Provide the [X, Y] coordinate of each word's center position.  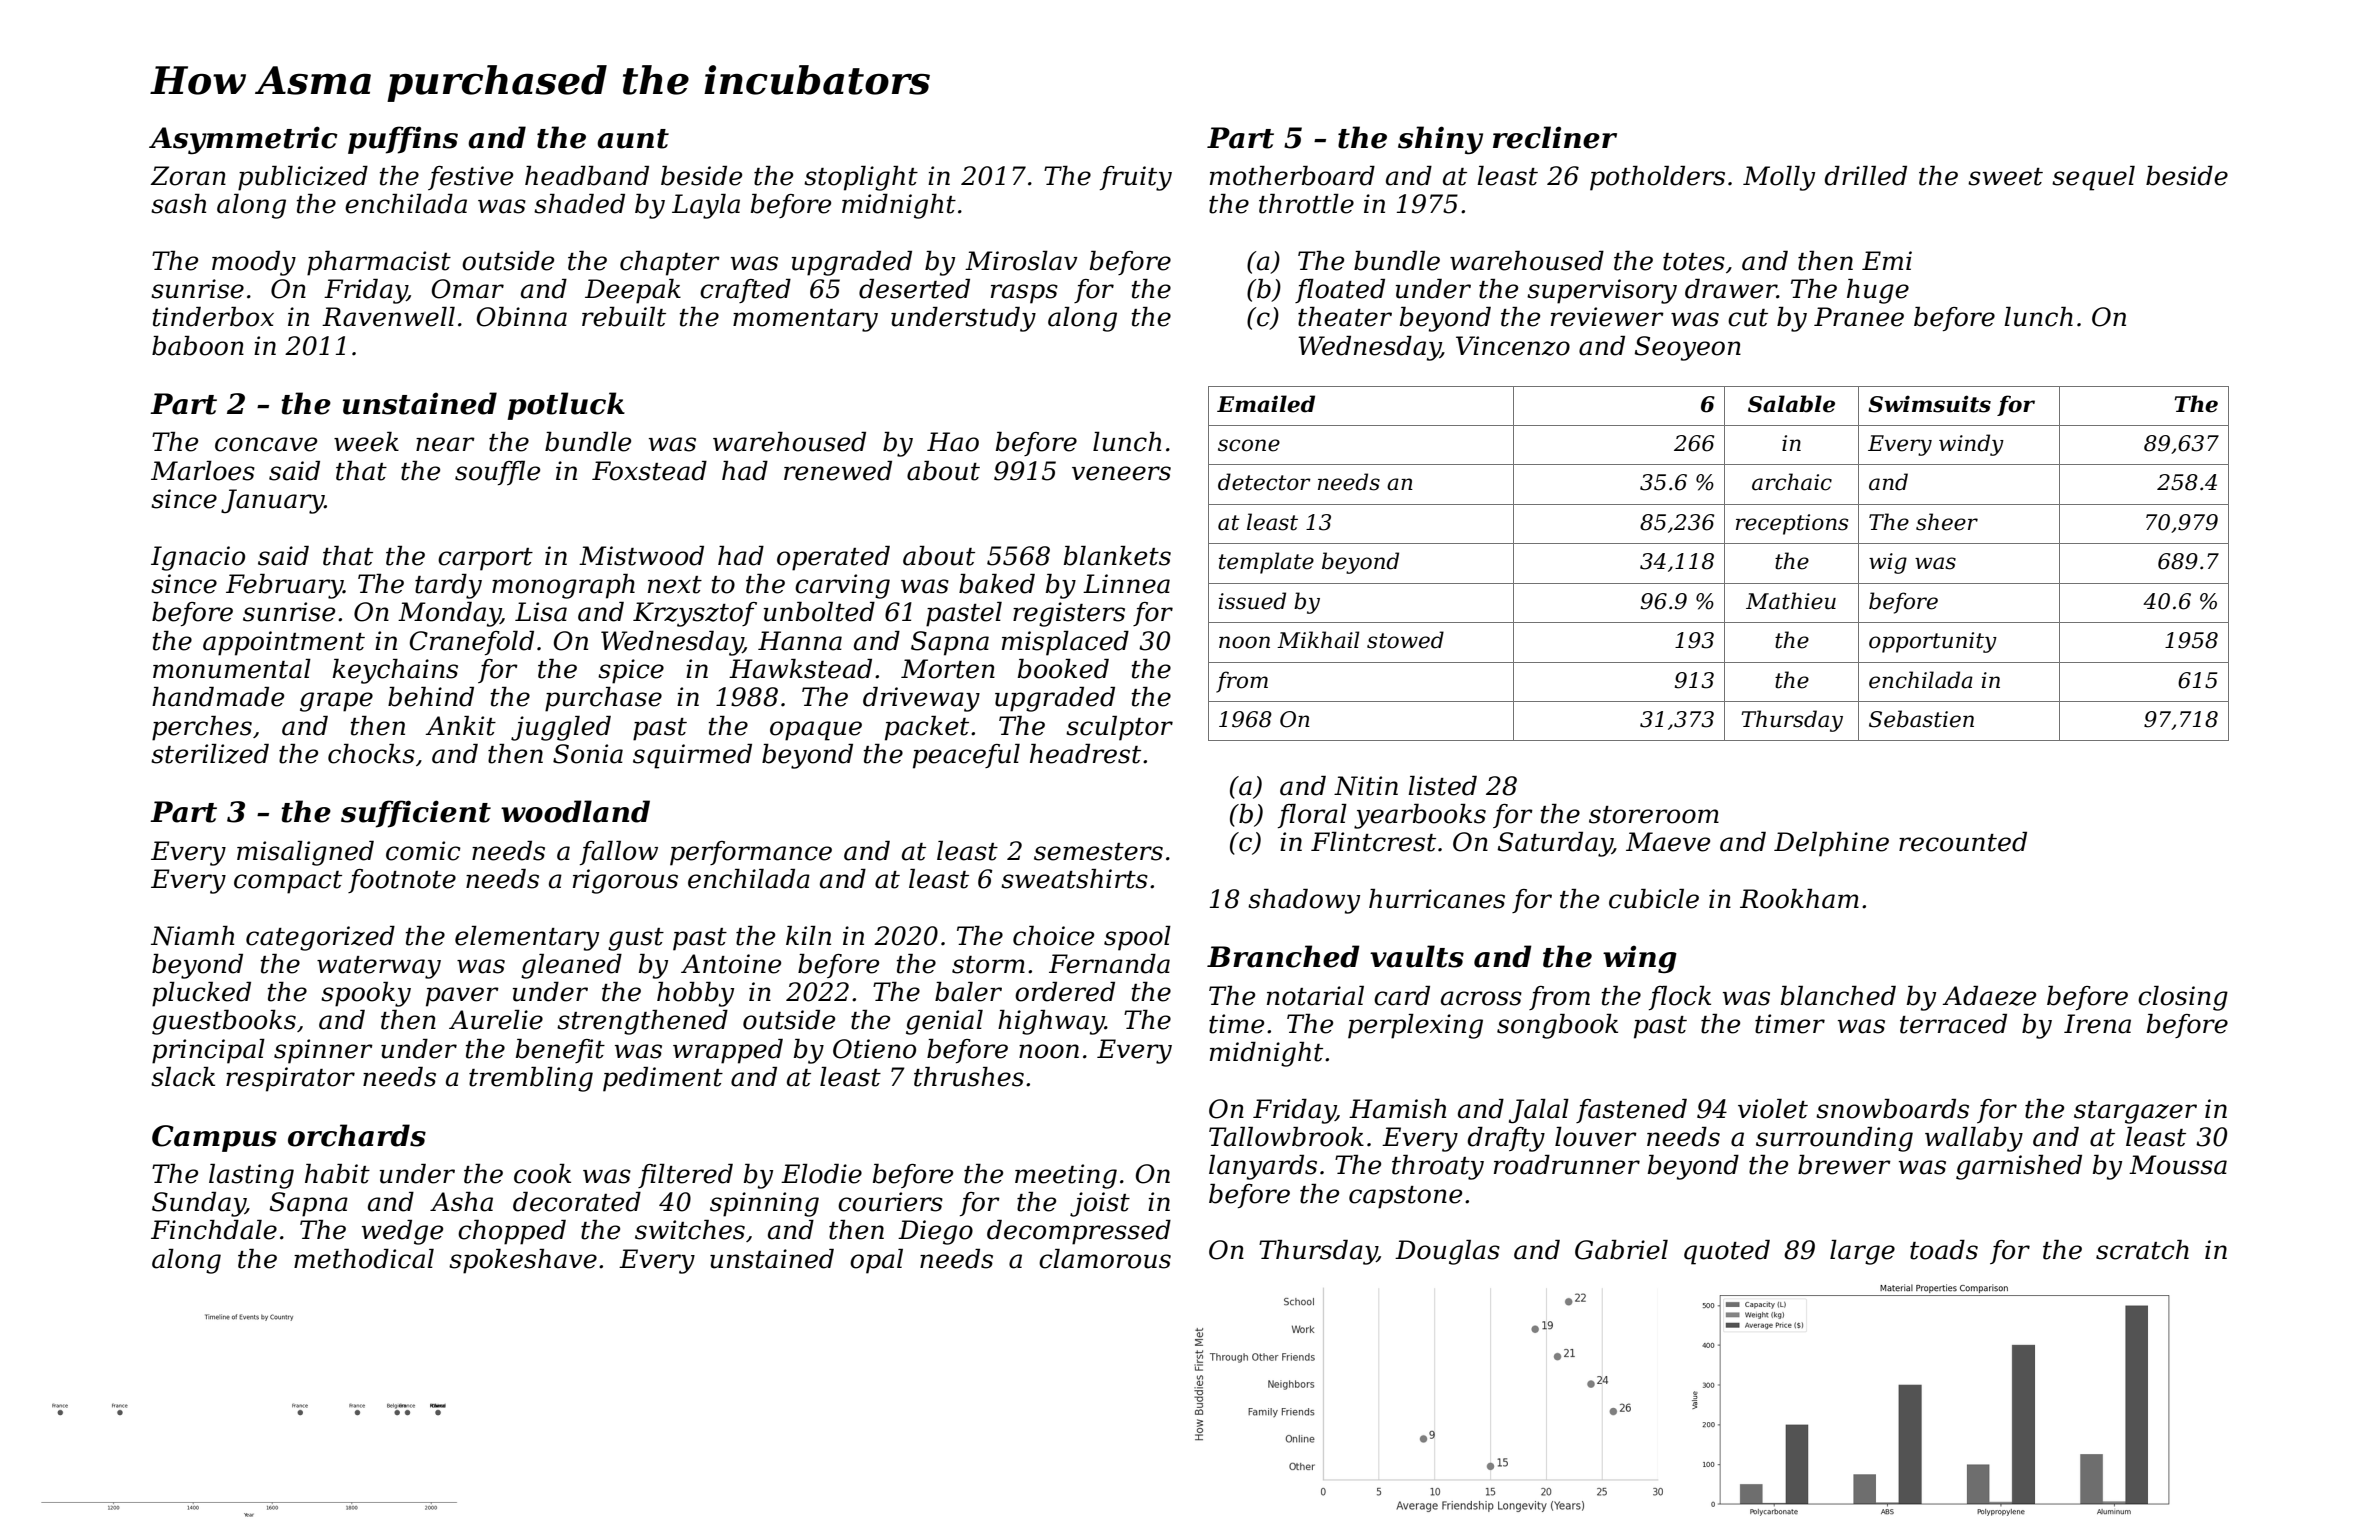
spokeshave [523, 1261]
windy [1971, 445]
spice [631, 671]
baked [997, 584]
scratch [2142, 1250]
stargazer [2135, 1112]
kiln [808, 935]
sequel [2093, 178]
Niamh [192, 936]
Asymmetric [243, 140]
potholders [1657, 178]
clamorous [1105, 1259]
